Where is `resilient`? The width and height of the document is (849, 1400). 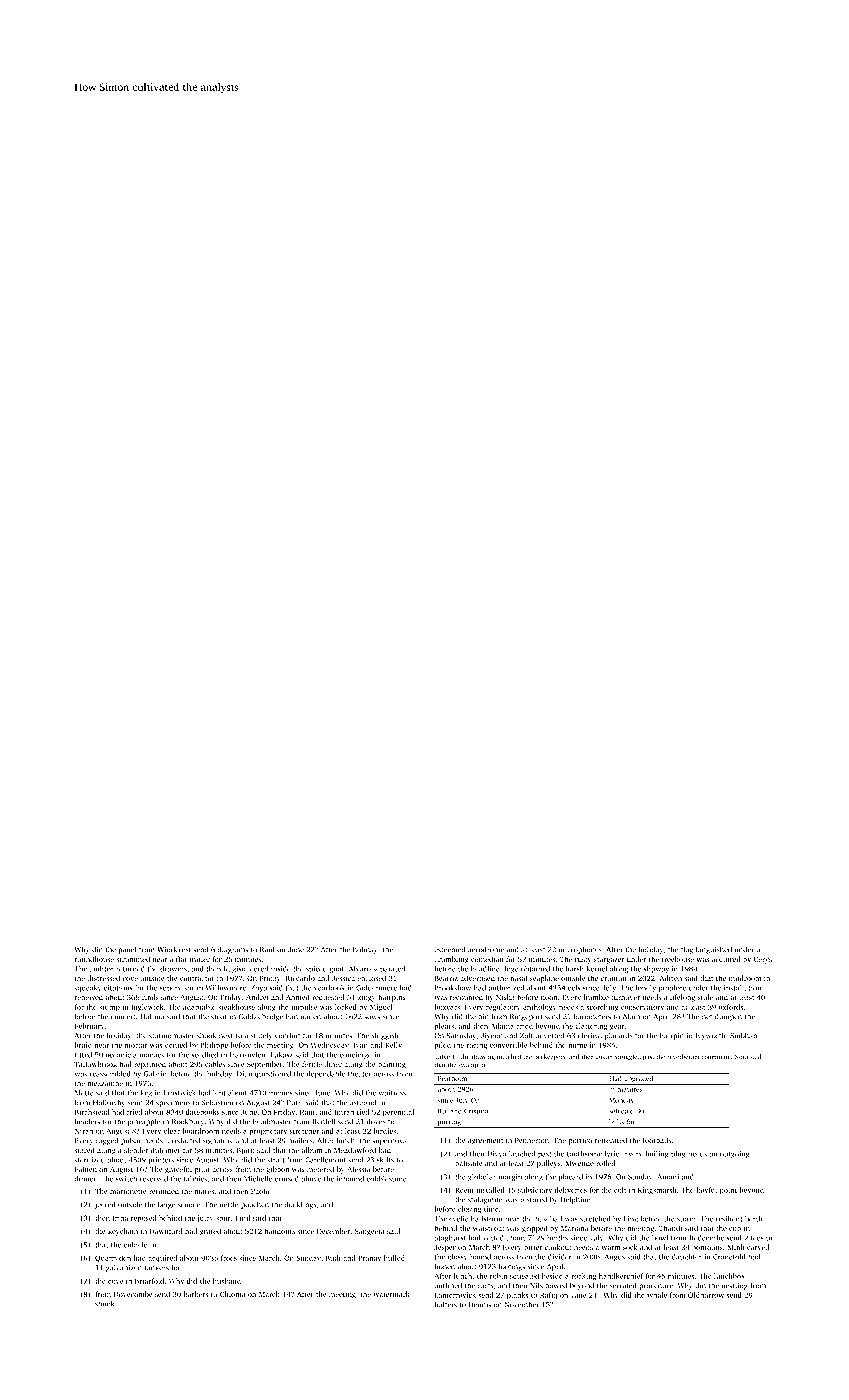 resilient is located at coordinates (729, 1219).
